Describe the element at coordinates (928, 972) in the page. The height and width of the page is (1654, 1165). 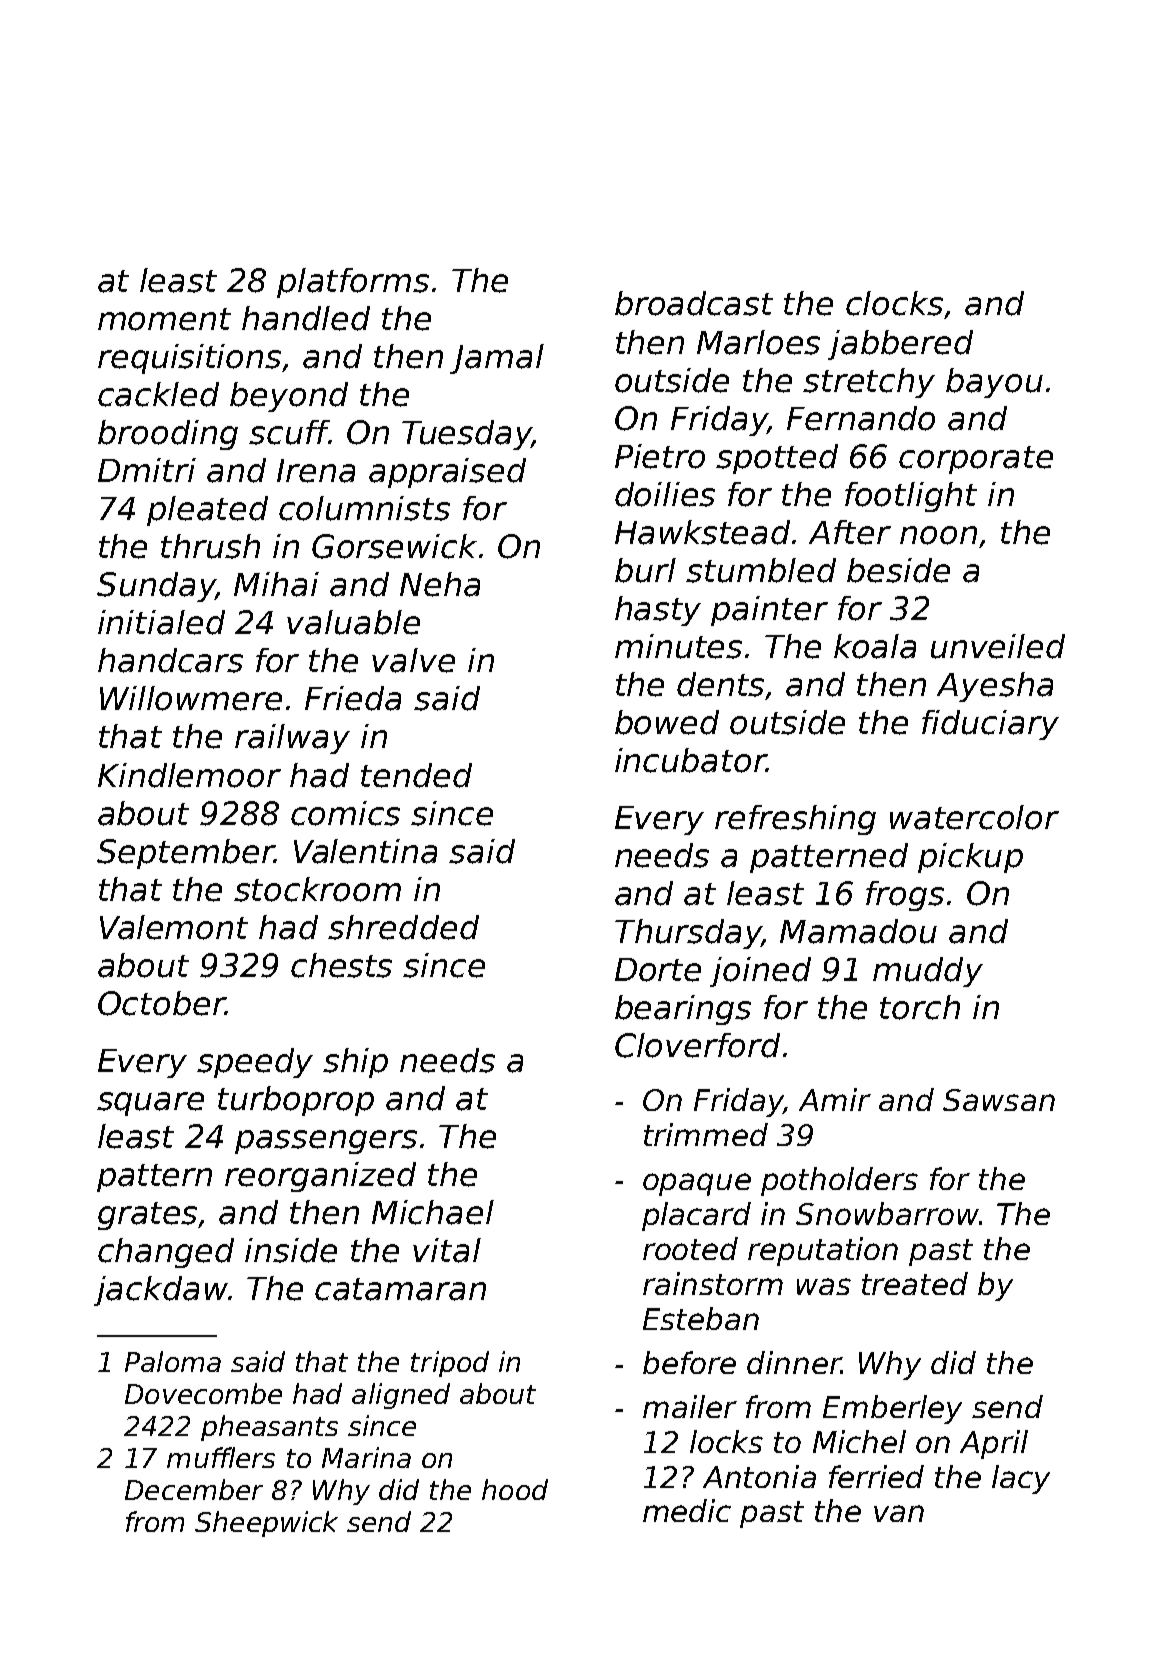
I see `muddy` at that location.
